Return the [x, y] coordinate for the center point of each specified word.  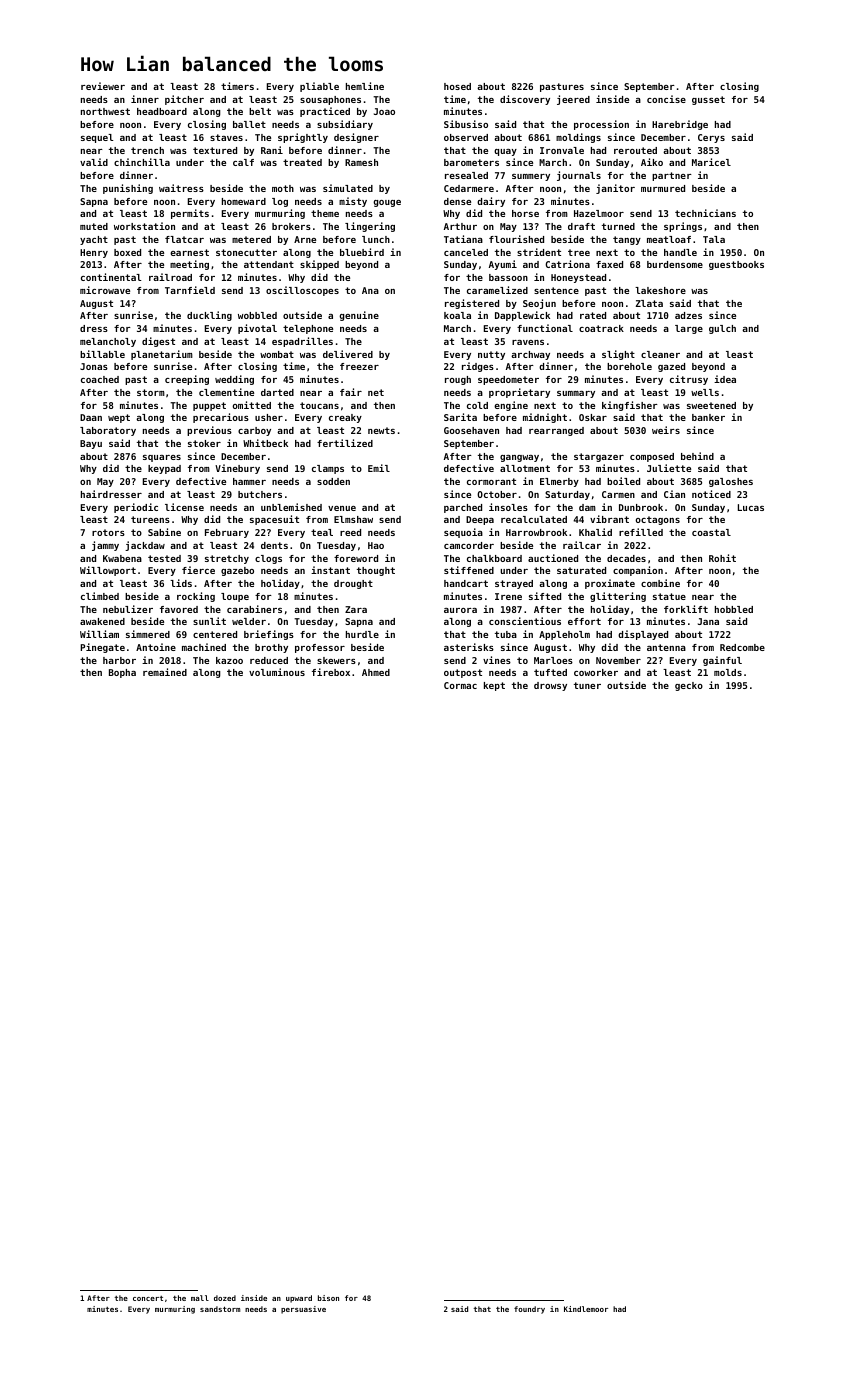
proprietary [519, 393]
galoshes [731, 482]
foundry [529, 1310]
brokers [291, 226]
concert [148, 1298]
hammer [249, 481]
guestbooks [736, 265]
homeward [244, 201]
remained [165, 672]
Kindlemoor [586, 1309]
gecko [689, 686]
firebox [331, 672]
